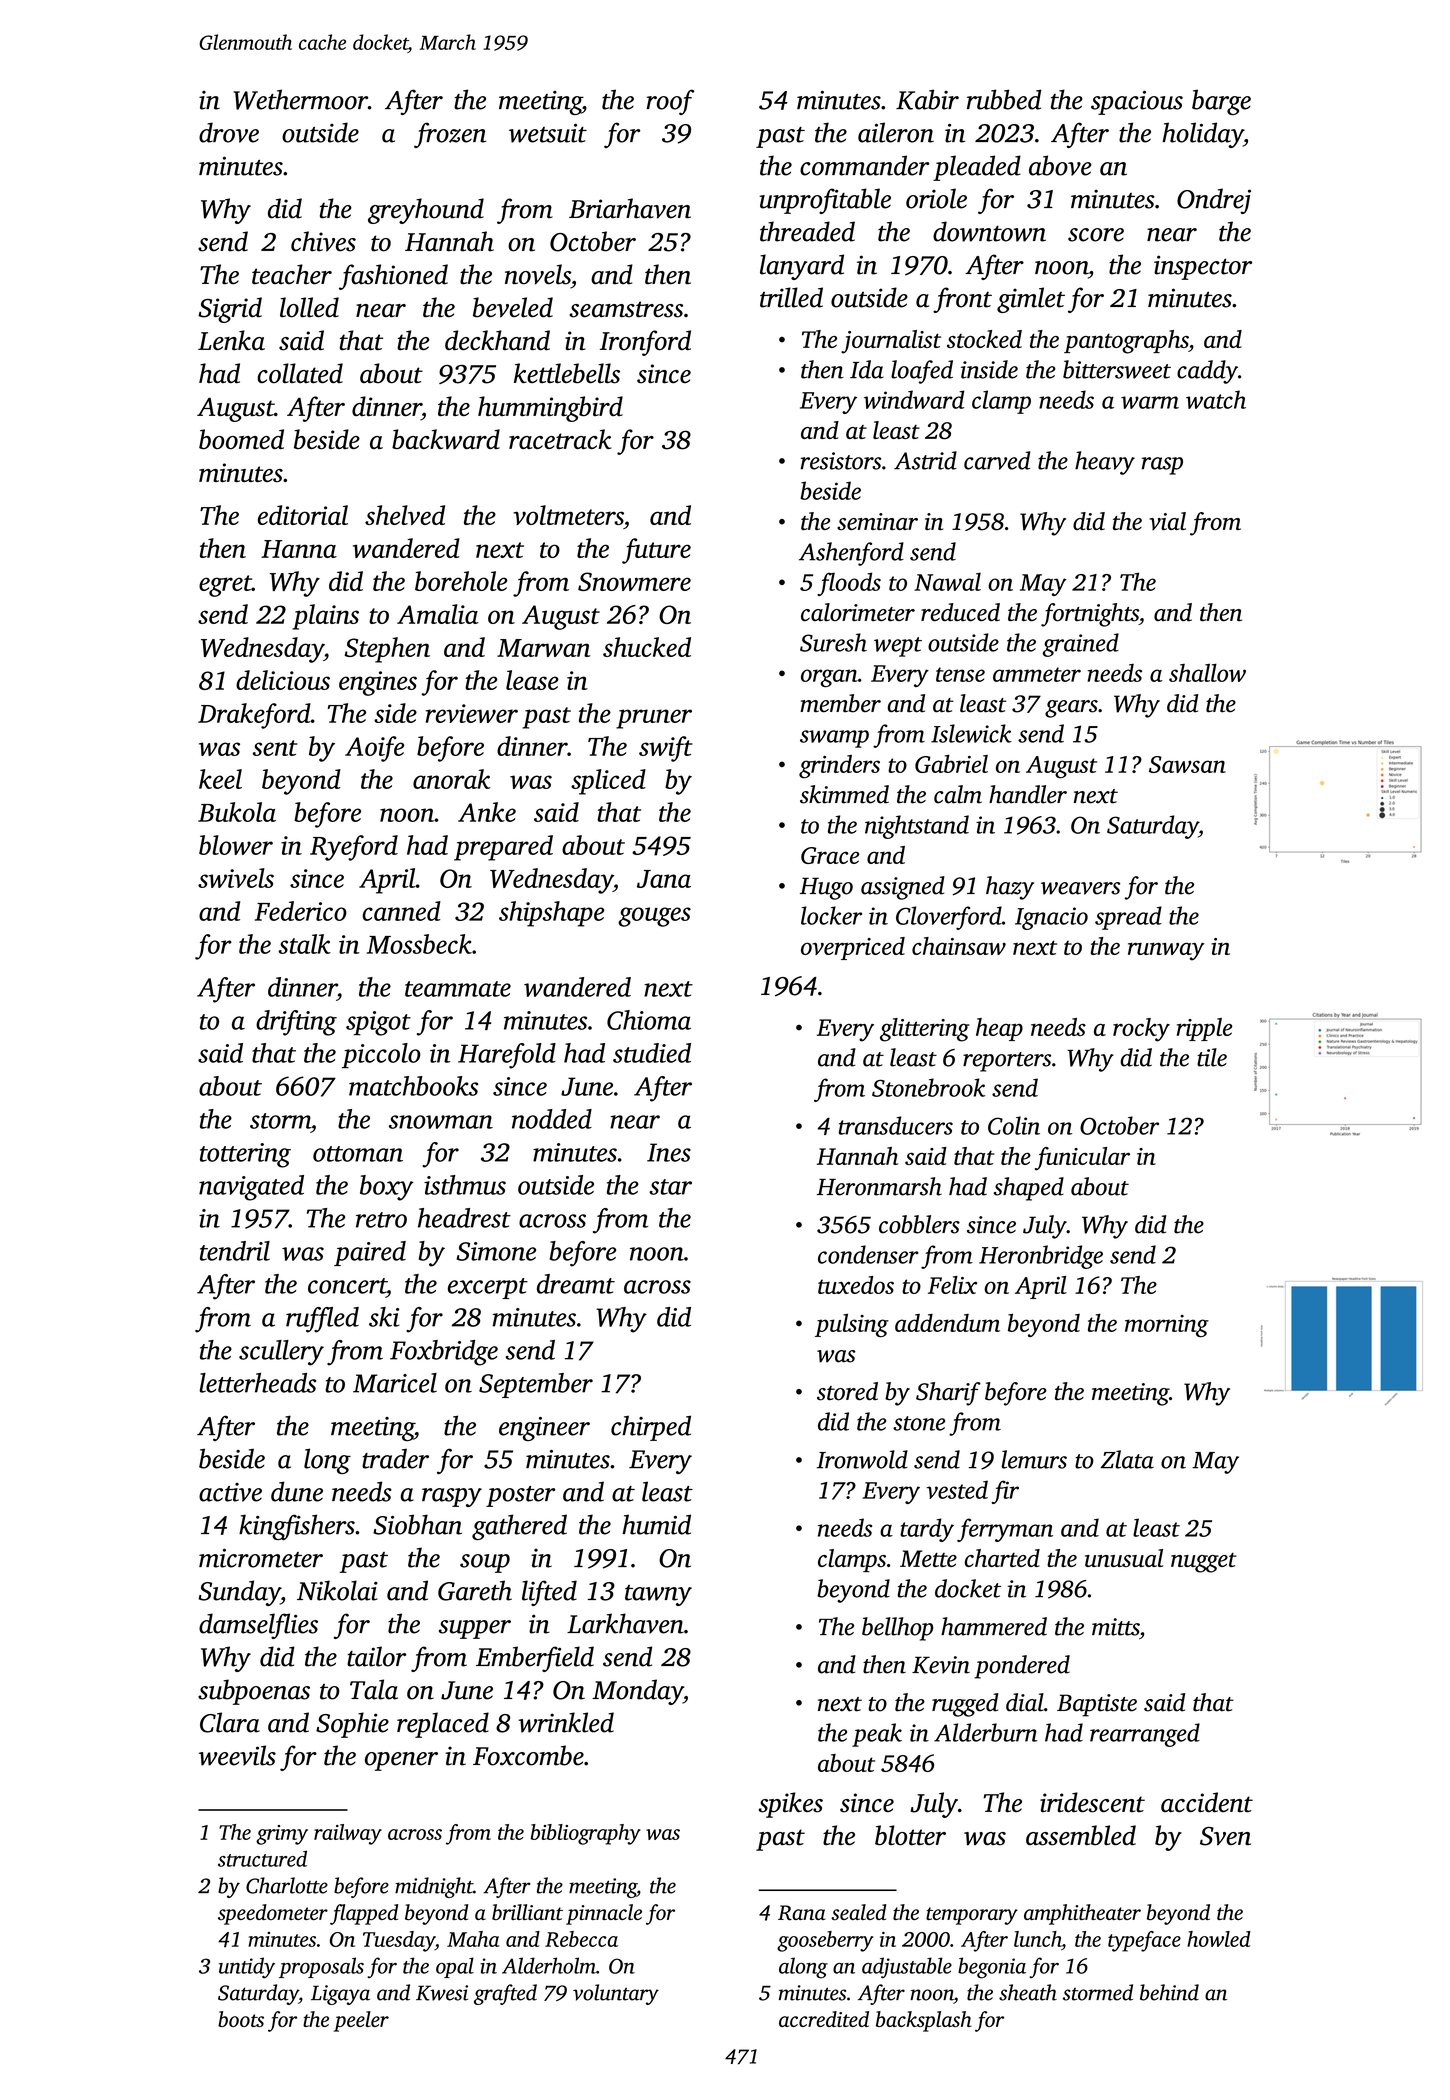 The image size is (1450, 2100). I want to click on roof, so click(670, 102).
